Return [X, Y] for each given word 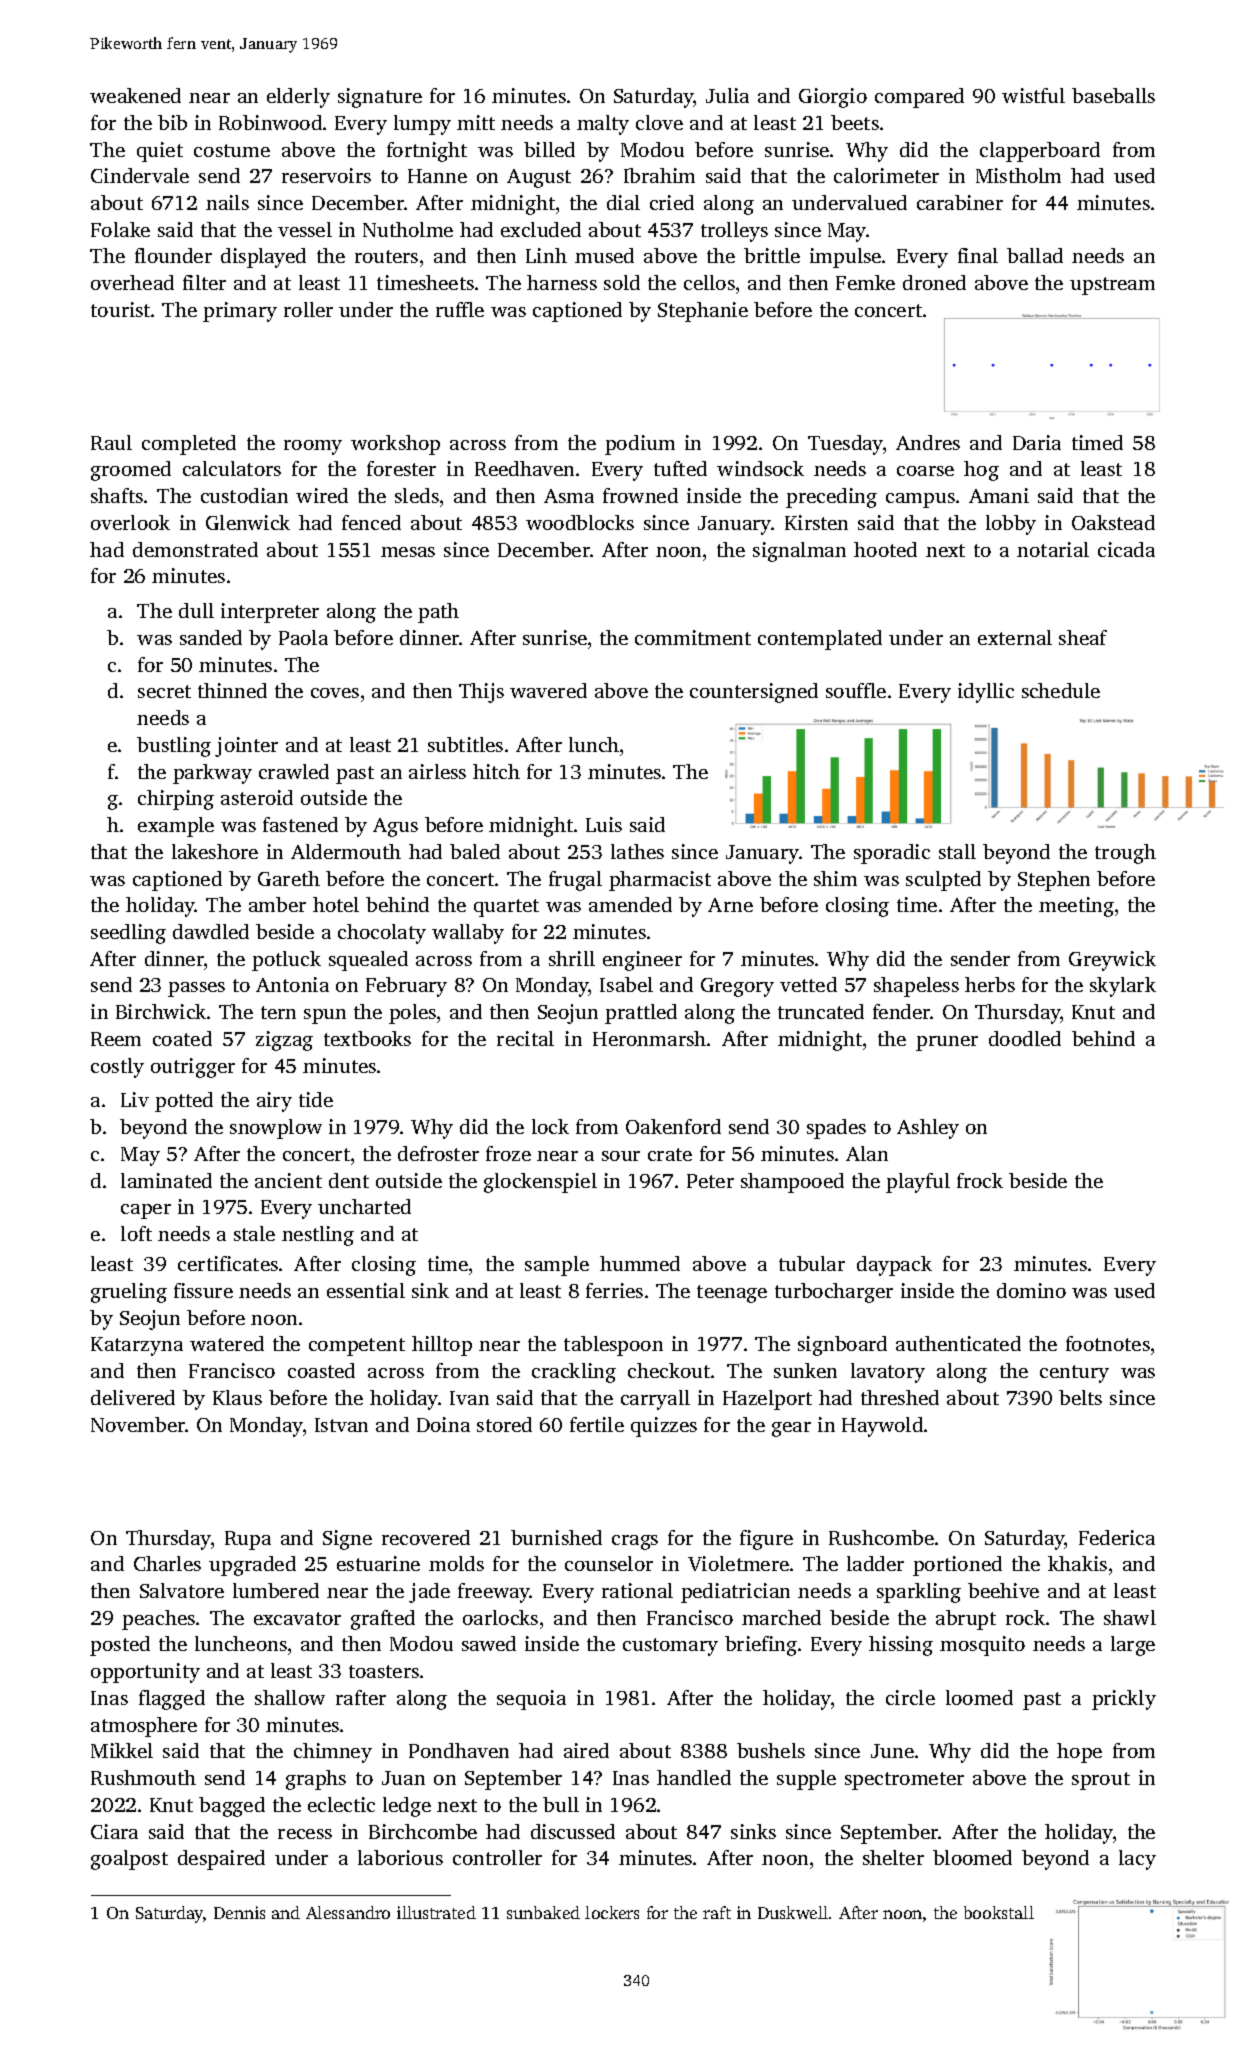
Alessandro [348, 1912]
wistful [1033, 95]
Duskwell [793, 1912]
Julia [727, 95]
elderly [298, 98]
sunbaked [543, 1912]
